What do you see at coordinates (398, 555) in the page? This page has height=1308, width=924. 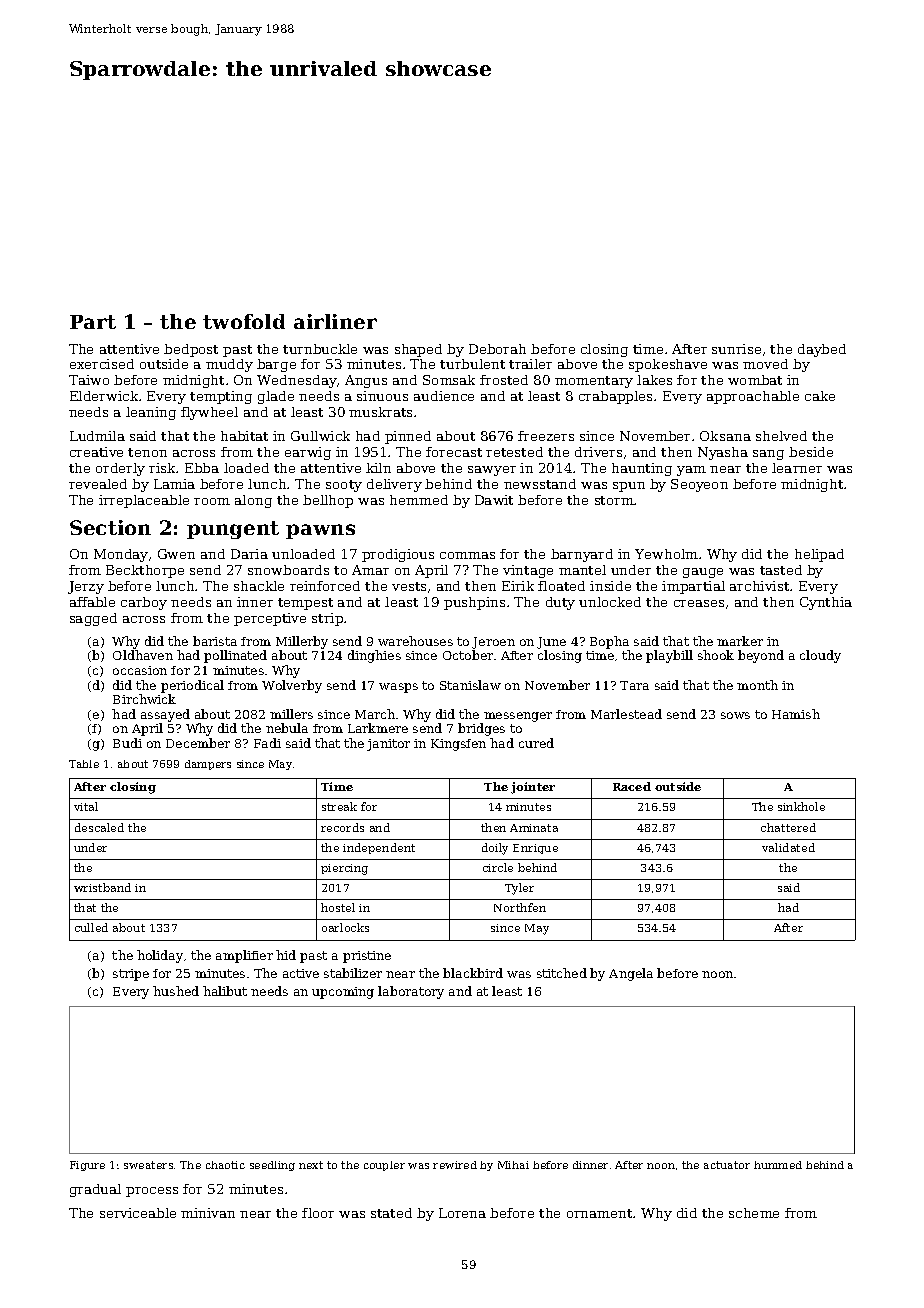 I see `prodigious` at bounding box center [398, 555].
